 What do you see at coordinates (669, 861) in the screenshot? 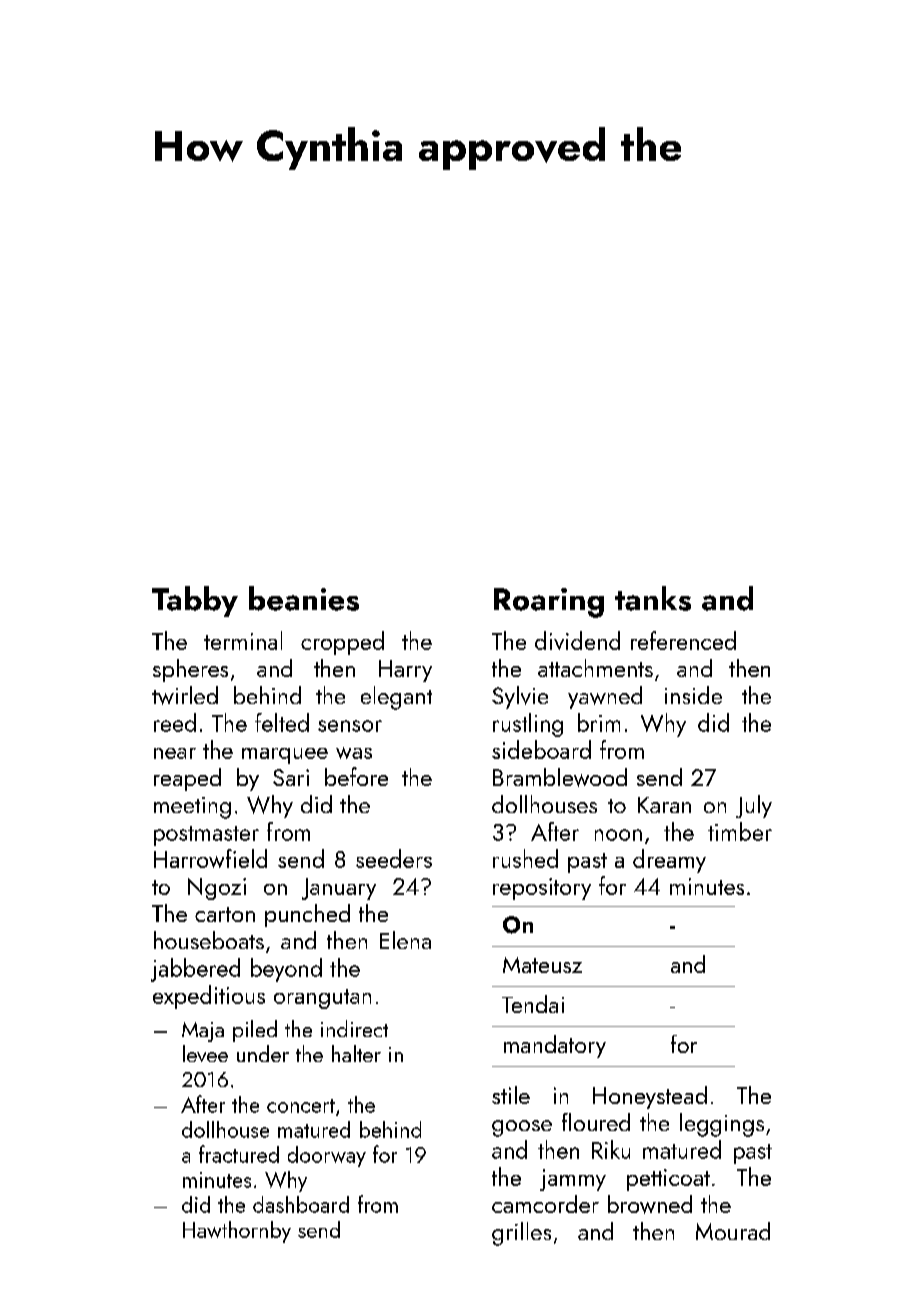
I see `dreamy` at bounding box center [669, 861].
